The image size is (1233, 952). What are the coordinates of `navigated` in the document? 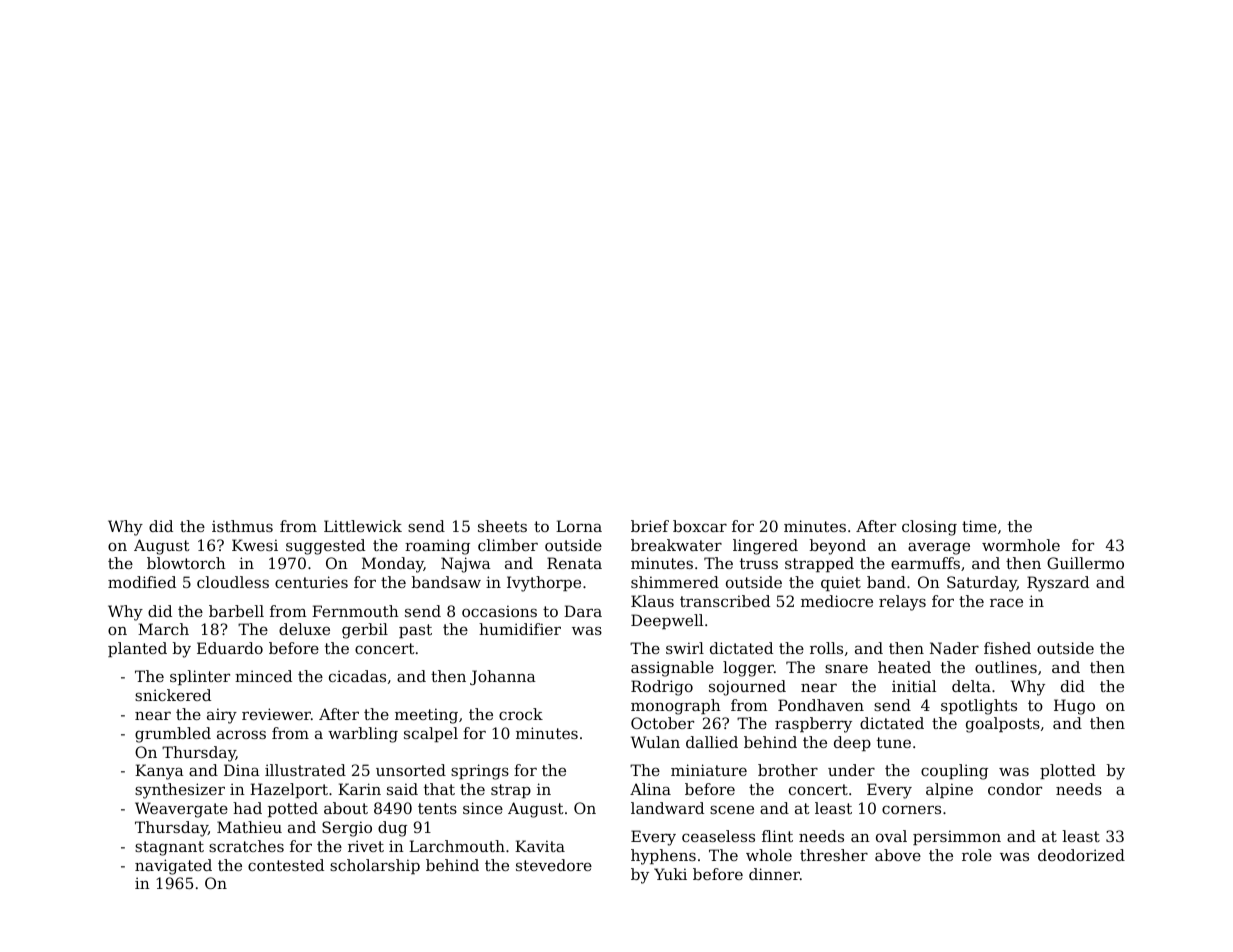 It's located at (173, 867).
